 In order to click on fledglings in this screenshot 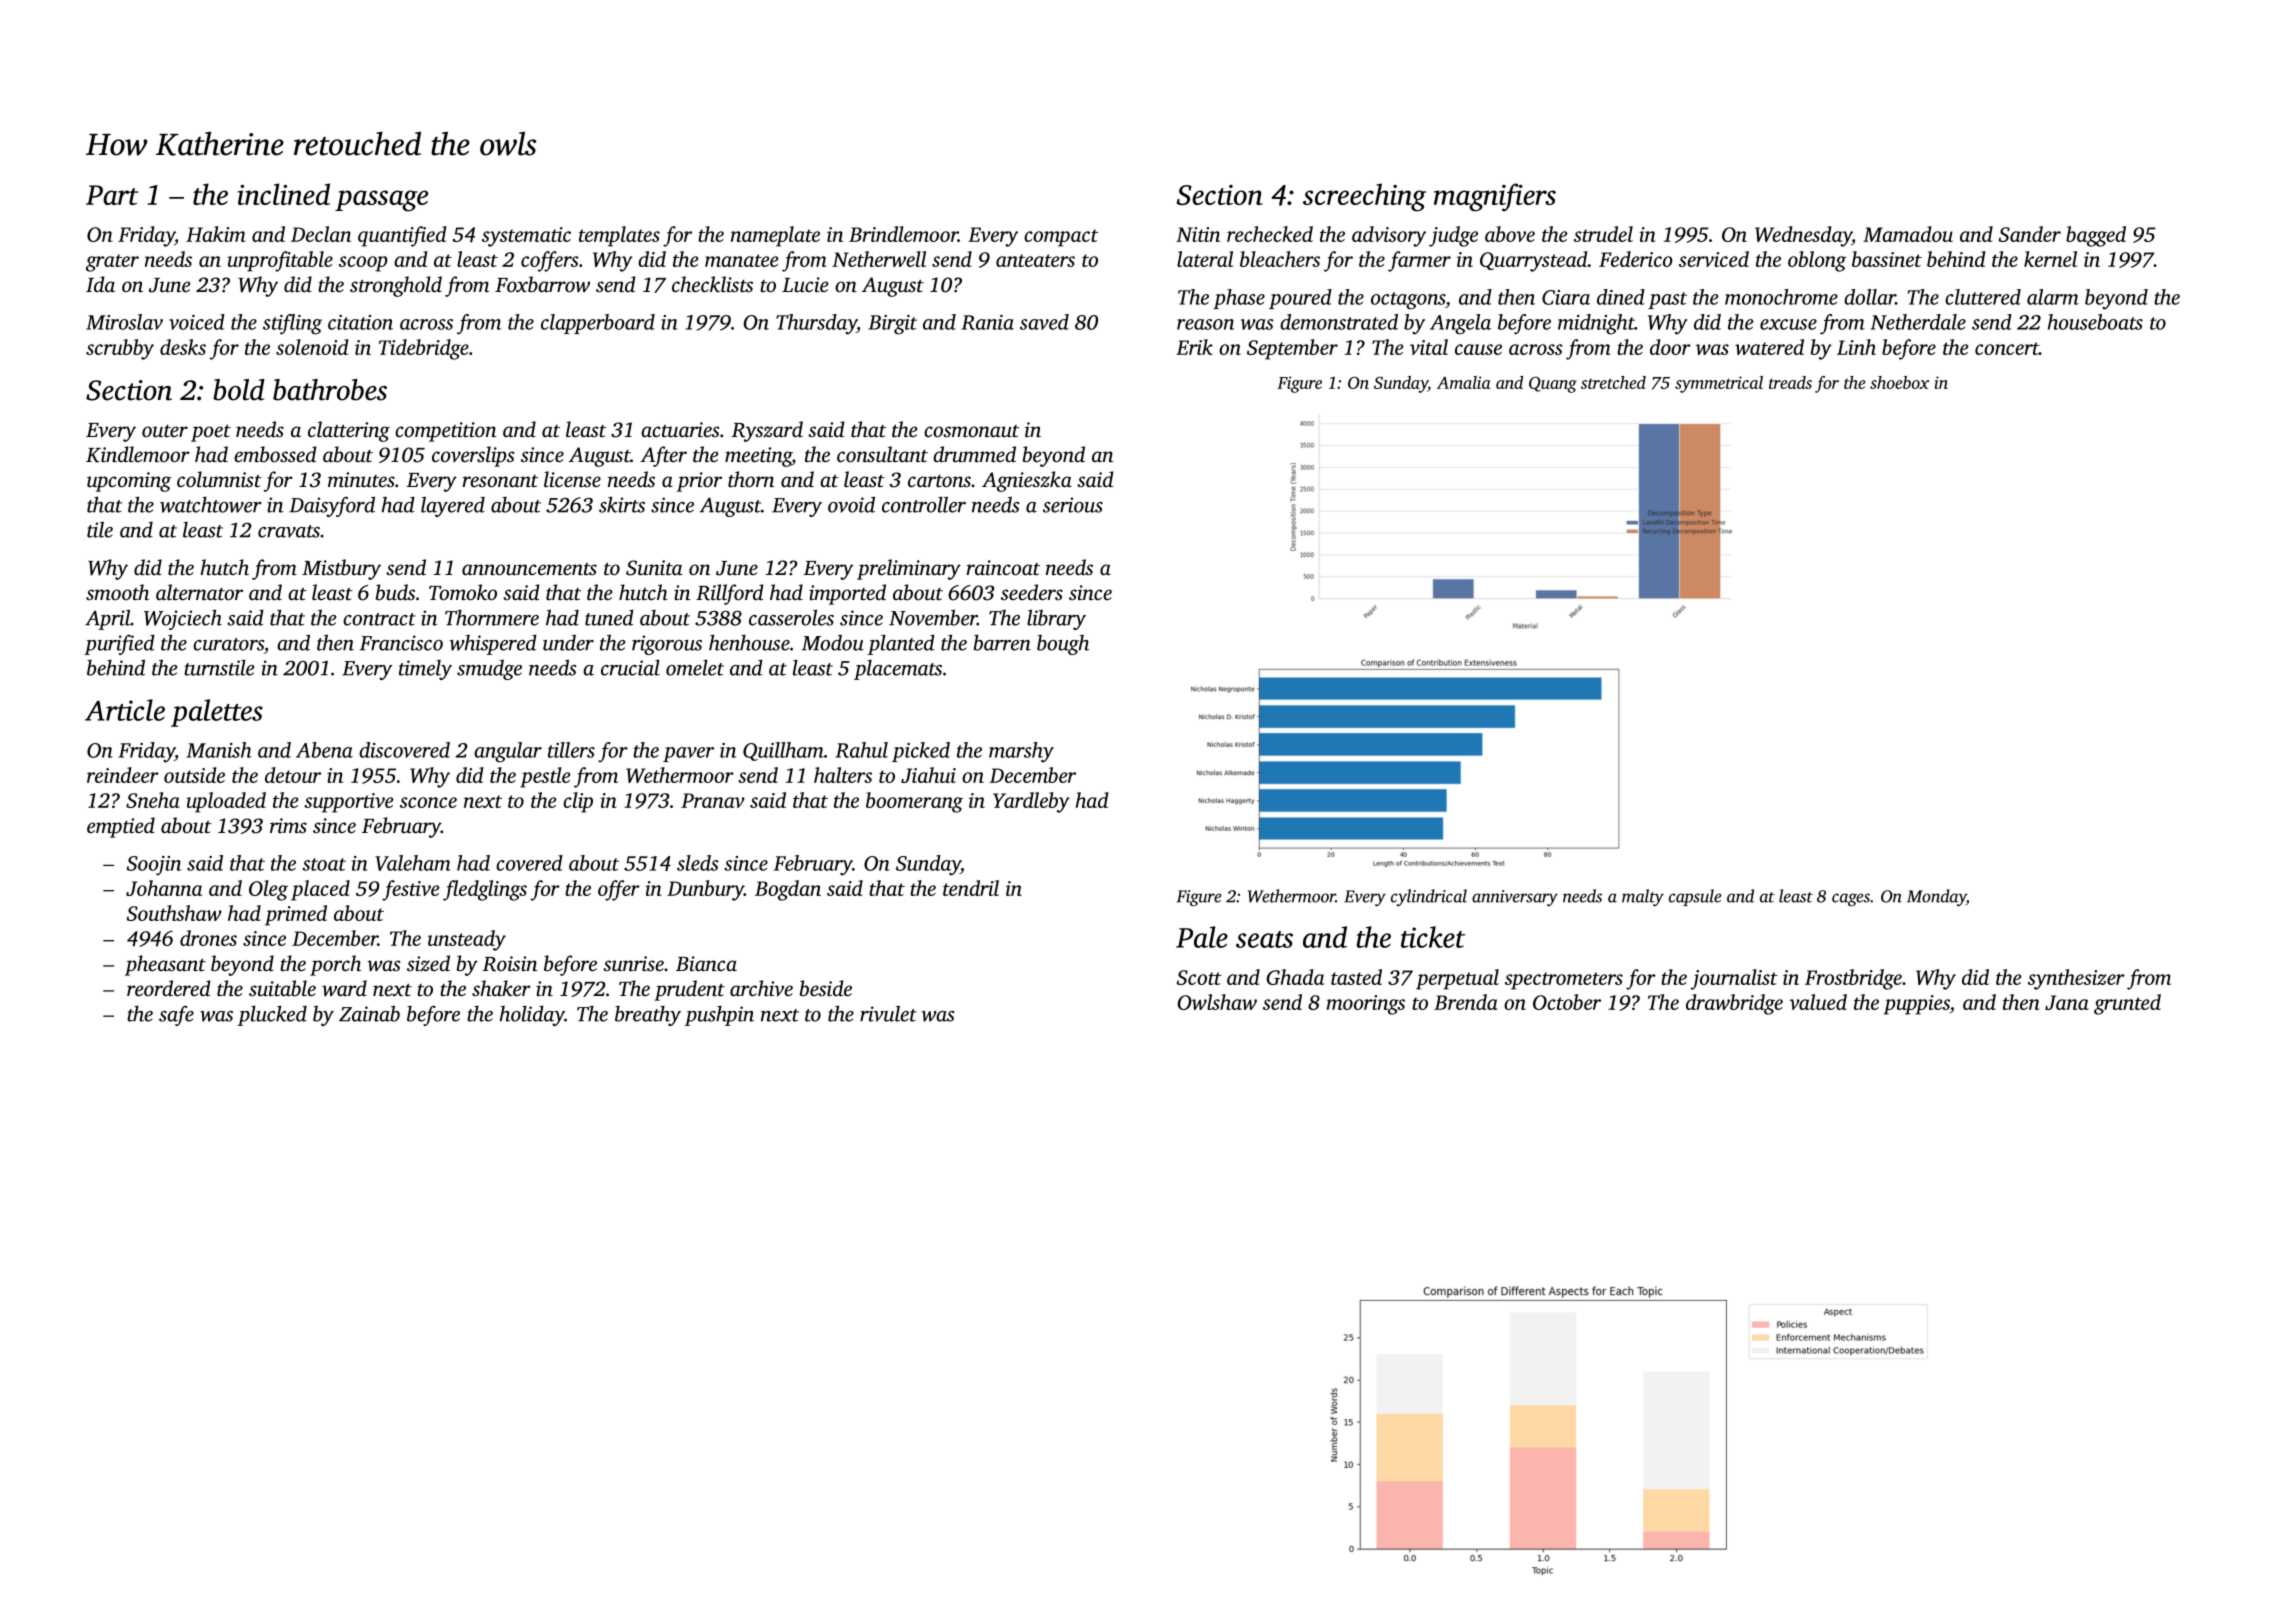, I will do `click(485, 890)`.
